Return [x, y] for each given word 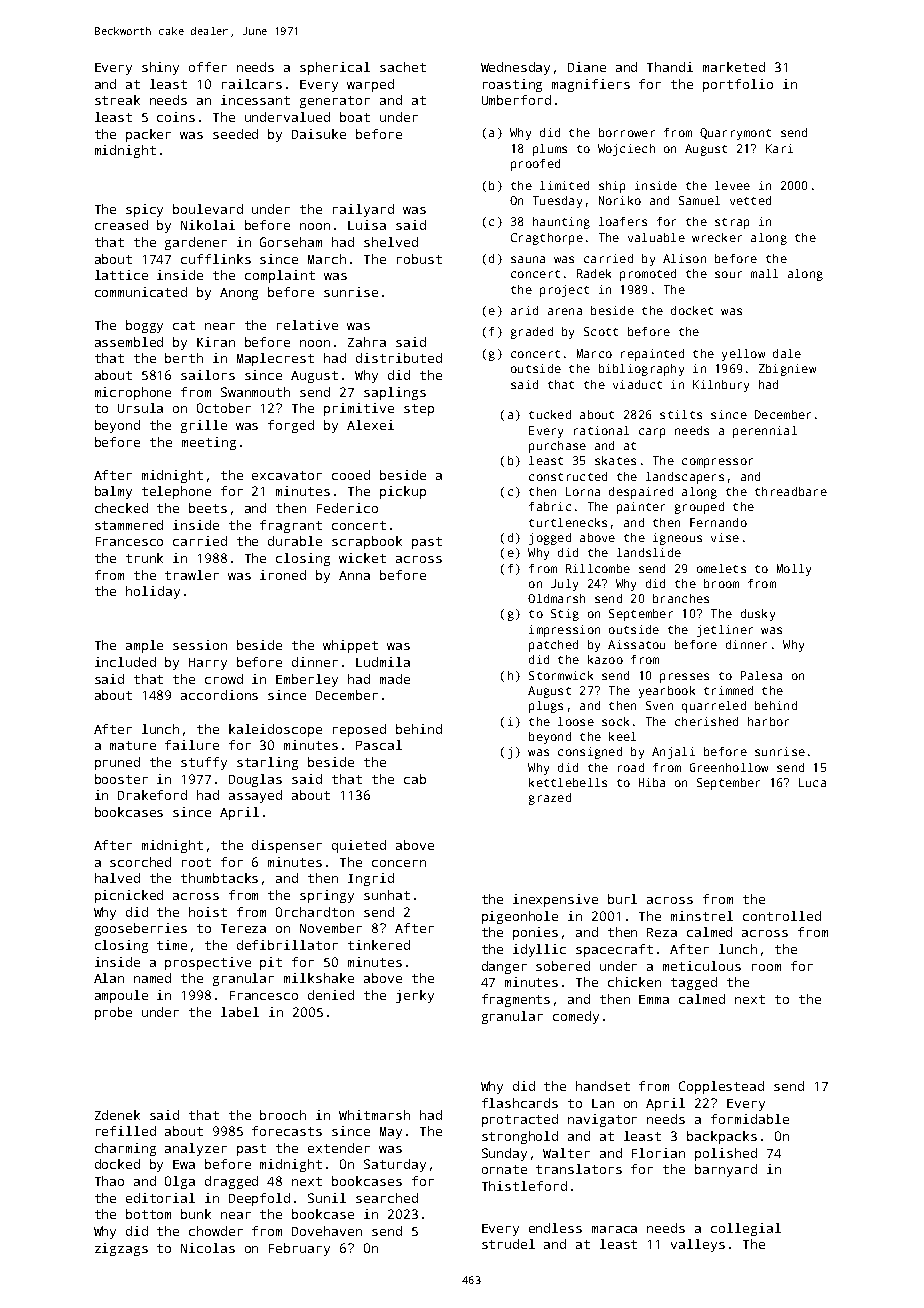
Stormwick [561, 675]
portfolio [738, 85]
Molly [794, 570]
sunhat [387, 895]
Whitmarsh [374, 1115]
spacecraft [614, 950]
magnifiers [591, 85]
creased [121, 225]
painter [641, 508]
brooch [283, 1115]
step [419, 410]
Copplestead [721, 1087]
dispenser [287, 846]
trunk [144, 558]
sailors [208, 375]
